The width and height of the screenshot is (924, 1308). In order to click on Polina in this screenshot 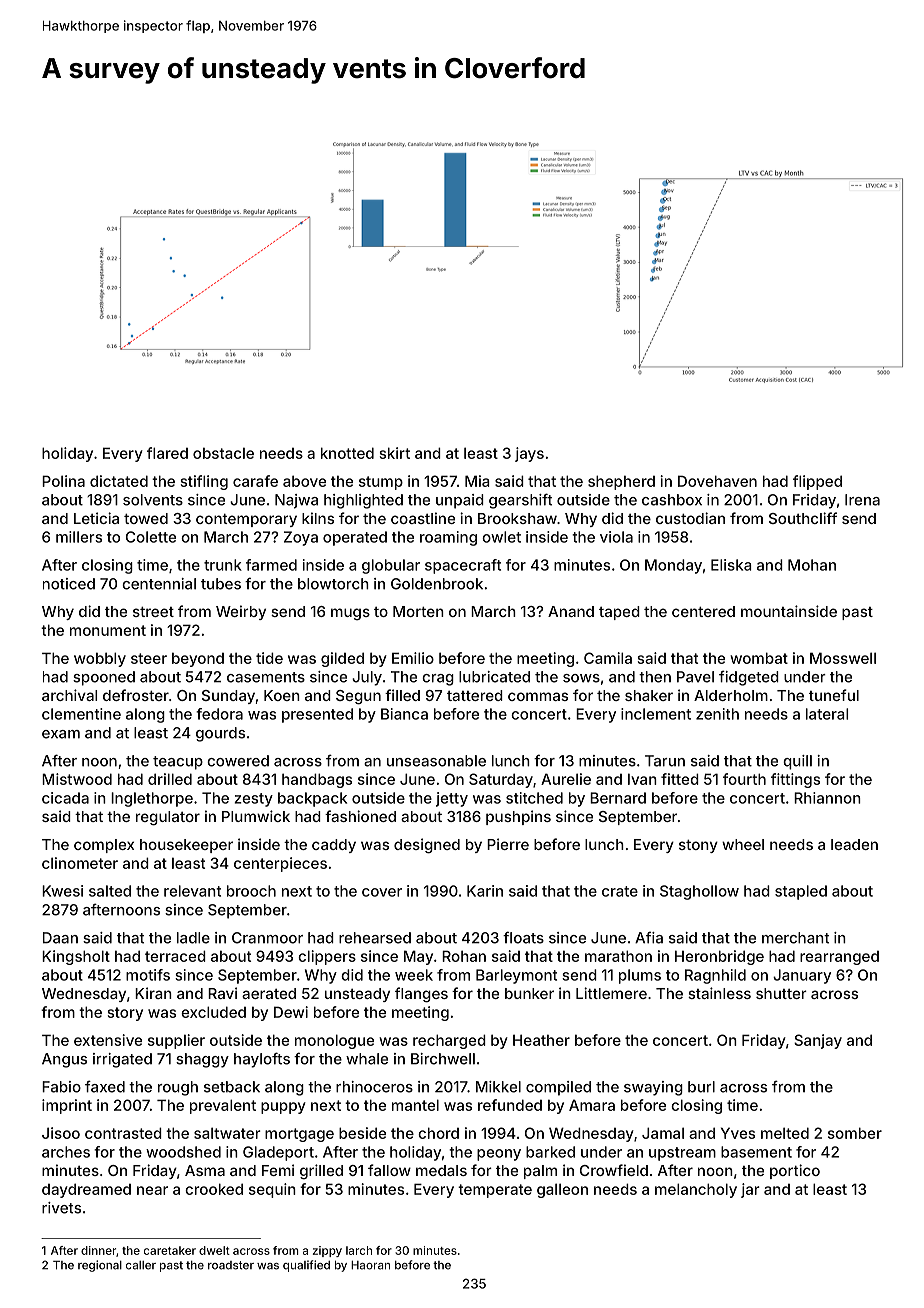, I will do `click(63, 481)`.
